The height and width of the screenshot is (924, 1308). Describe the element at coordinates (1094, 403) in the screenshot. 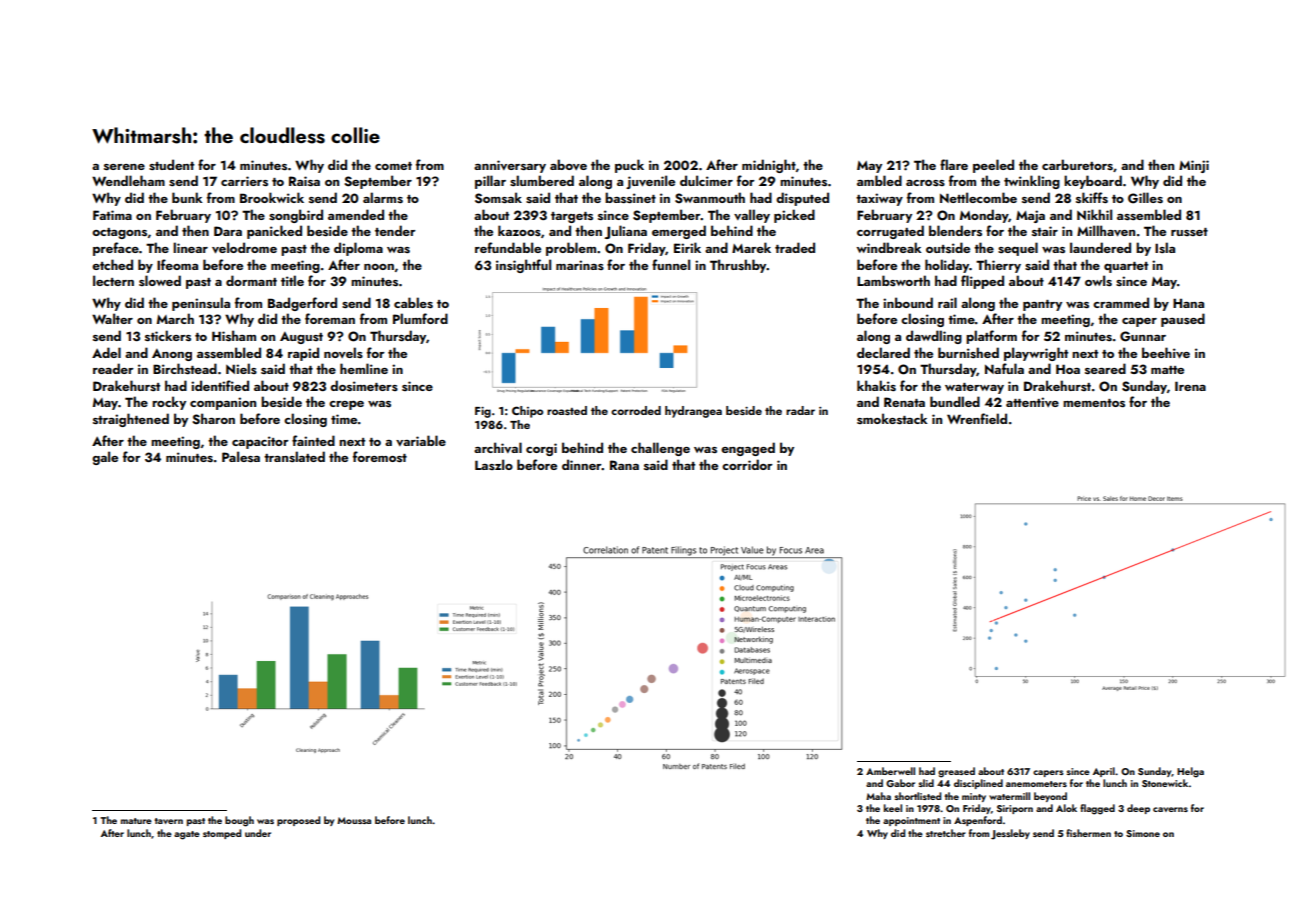

I see `mementos` at that location.
